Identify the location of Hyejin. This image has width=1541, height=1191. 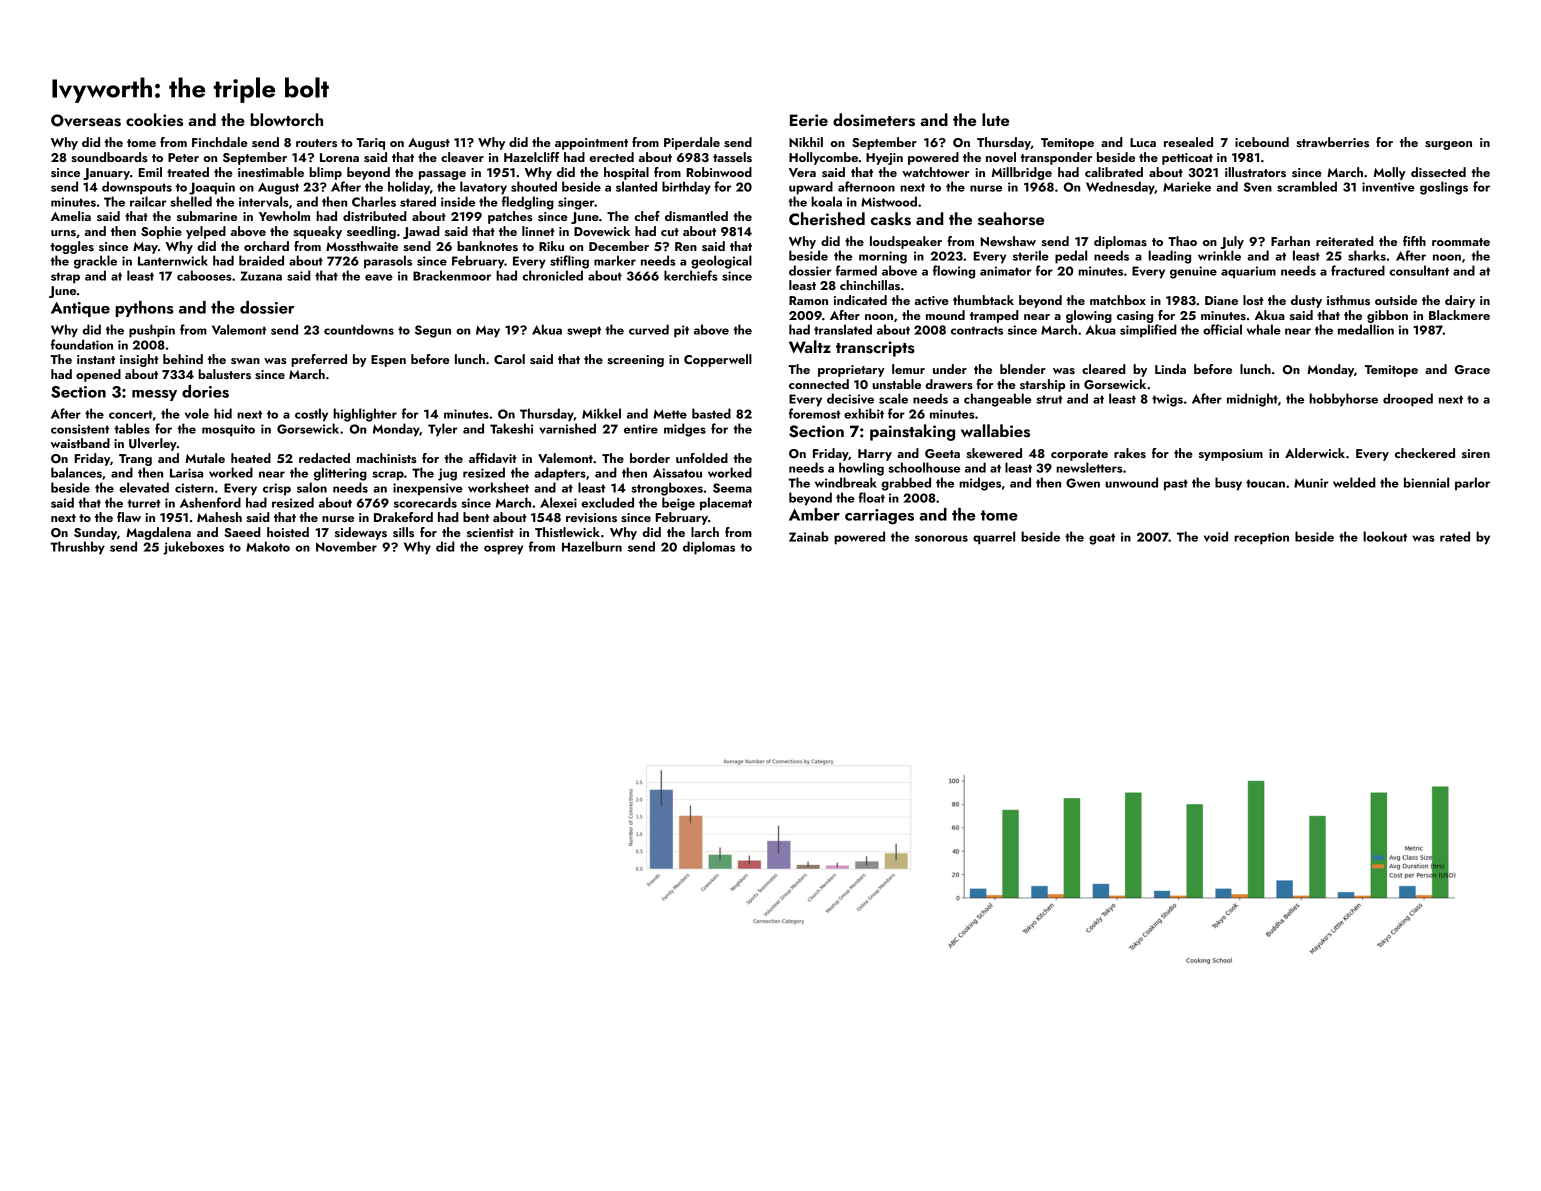
(884, 159).
